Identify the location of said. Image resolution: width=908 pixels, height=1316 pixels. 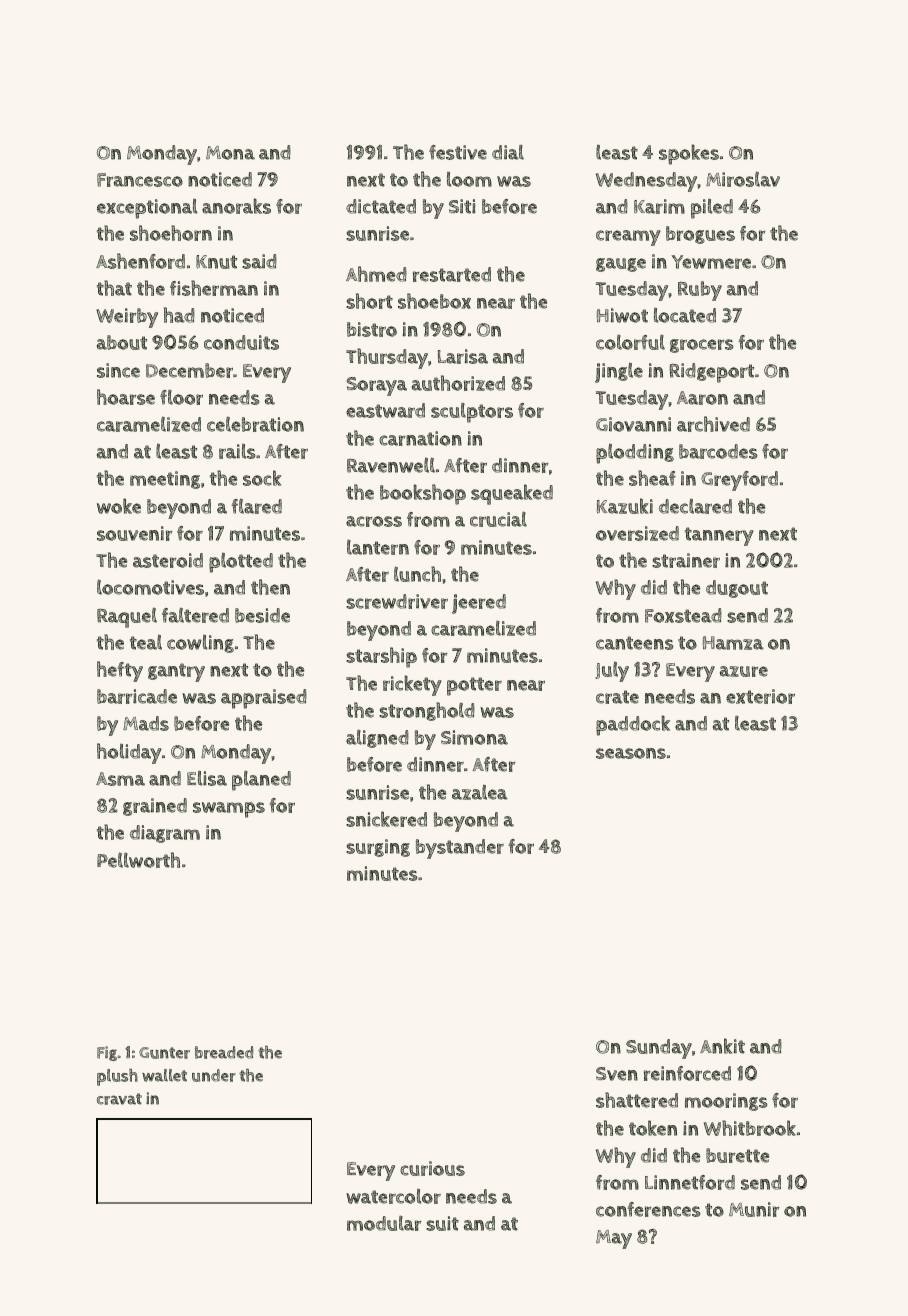
(259, 261).
